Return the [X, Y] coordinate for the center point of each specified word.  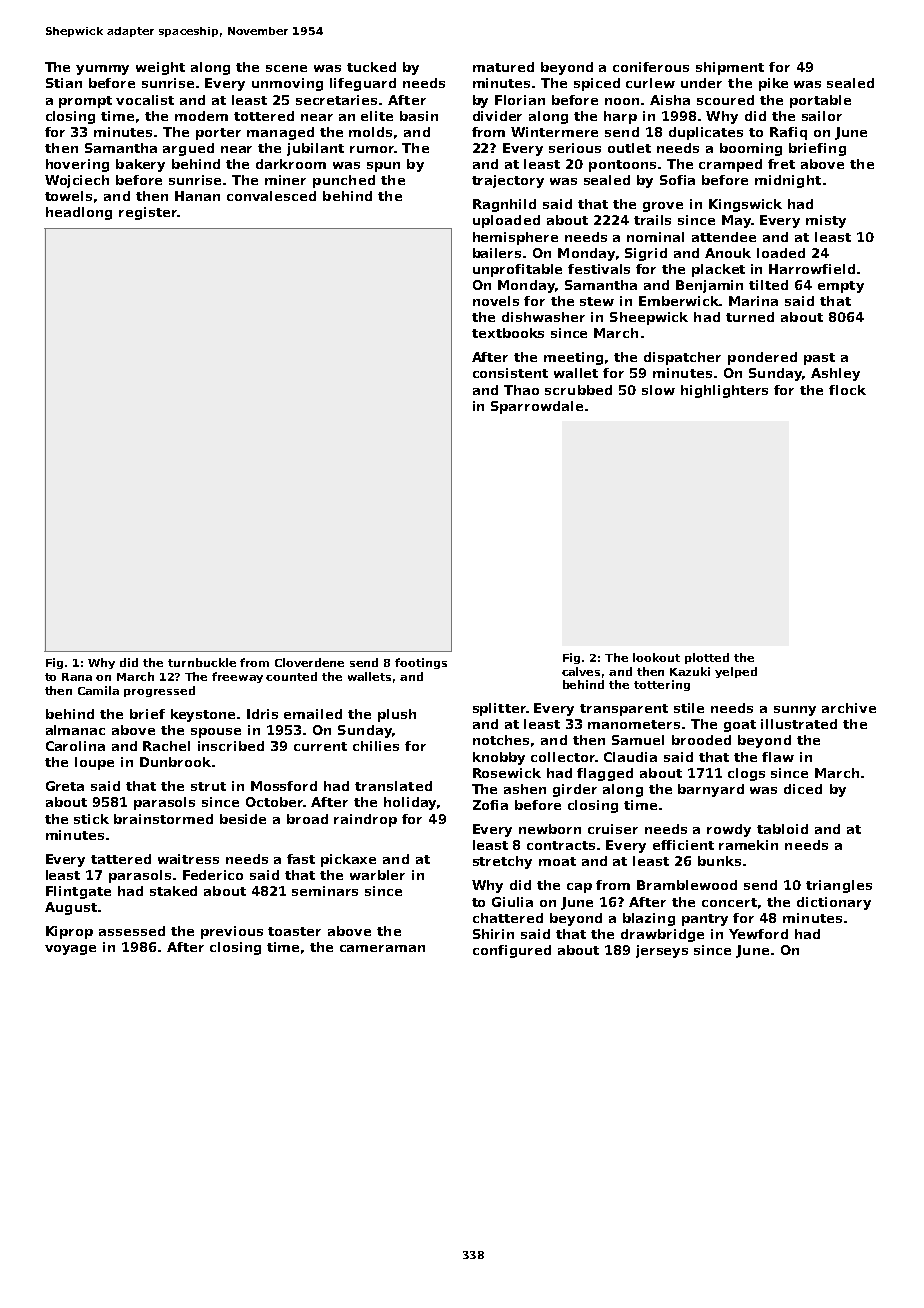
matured [503, 67]
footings [421, 663]
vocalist [145, 100]
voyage [70, 950]
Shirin [493, 934]
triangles [839, 886]
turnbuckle [202, 662]
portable [820, 101]
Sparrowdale [537, 407]
